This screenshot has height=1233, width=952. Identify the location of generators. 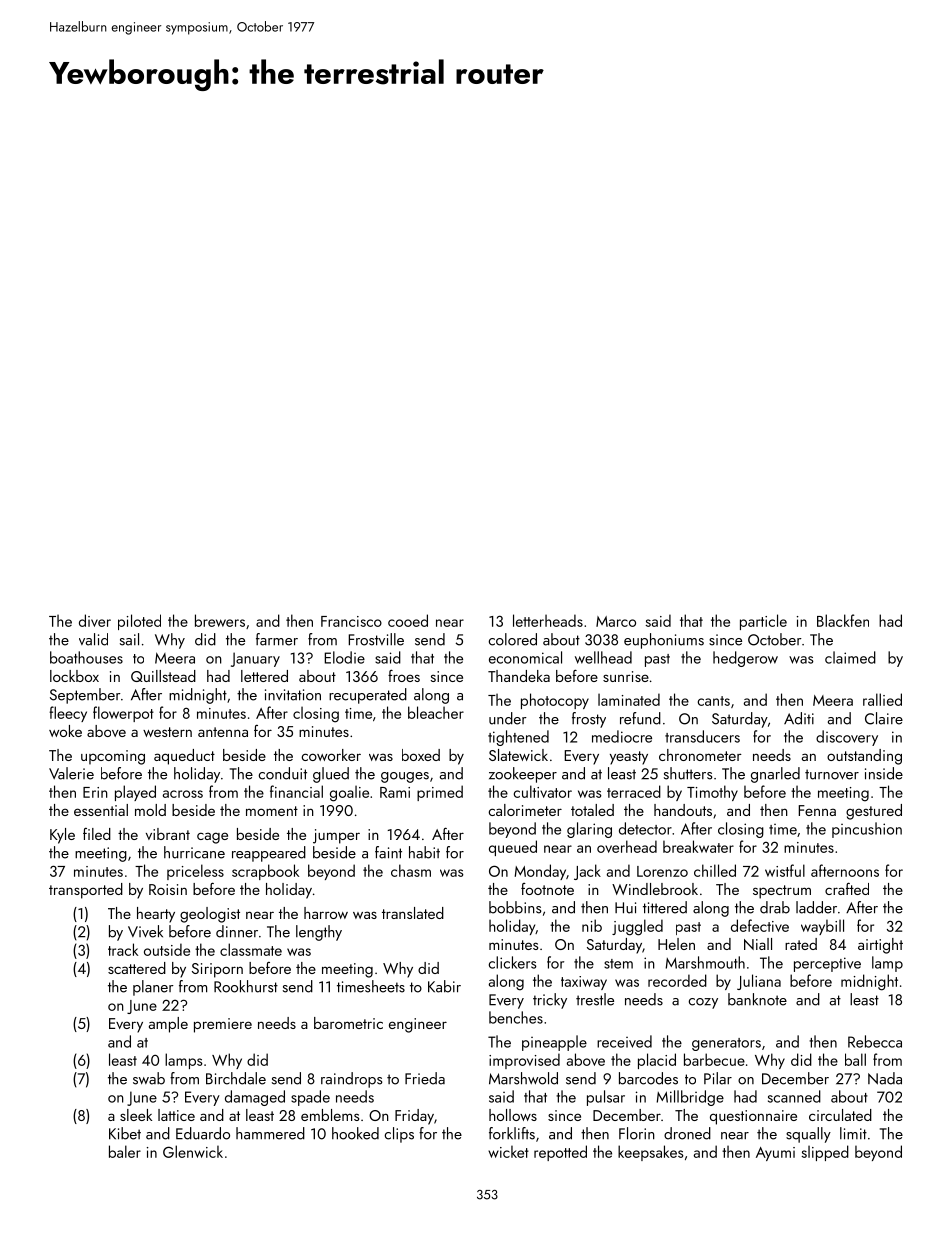
(726, 1044).
